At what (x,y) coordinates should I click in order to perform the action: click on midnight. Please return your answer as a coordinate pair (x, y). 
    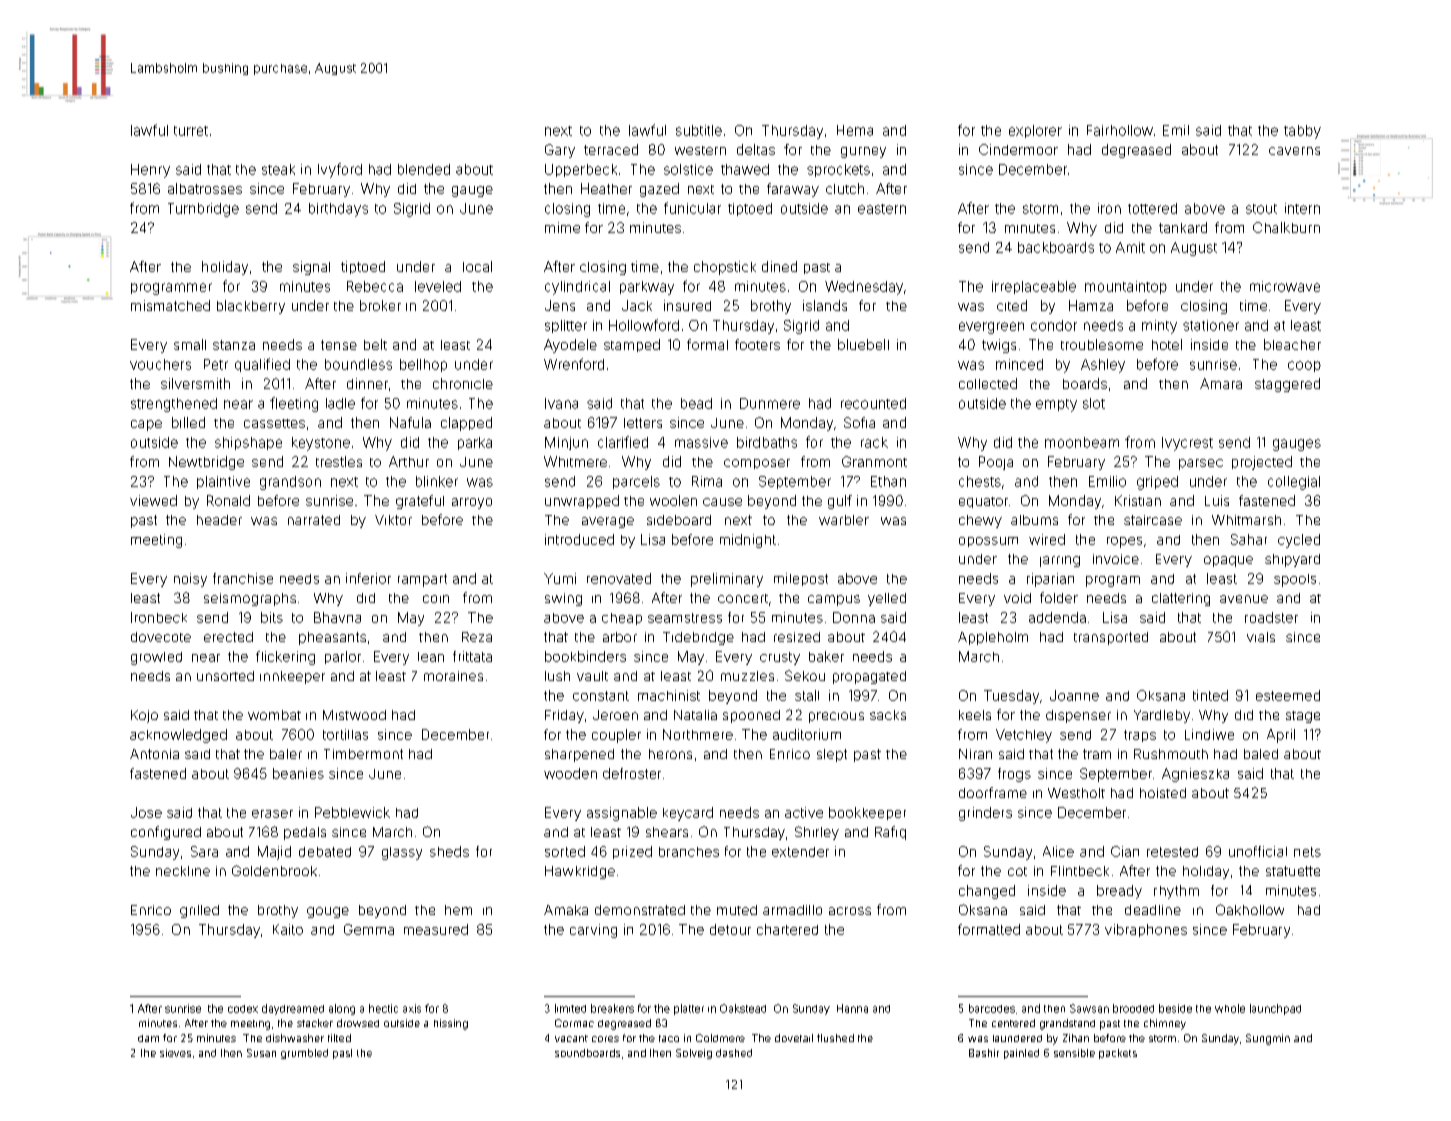
    Looking at the image, I should click on (748, 541).
